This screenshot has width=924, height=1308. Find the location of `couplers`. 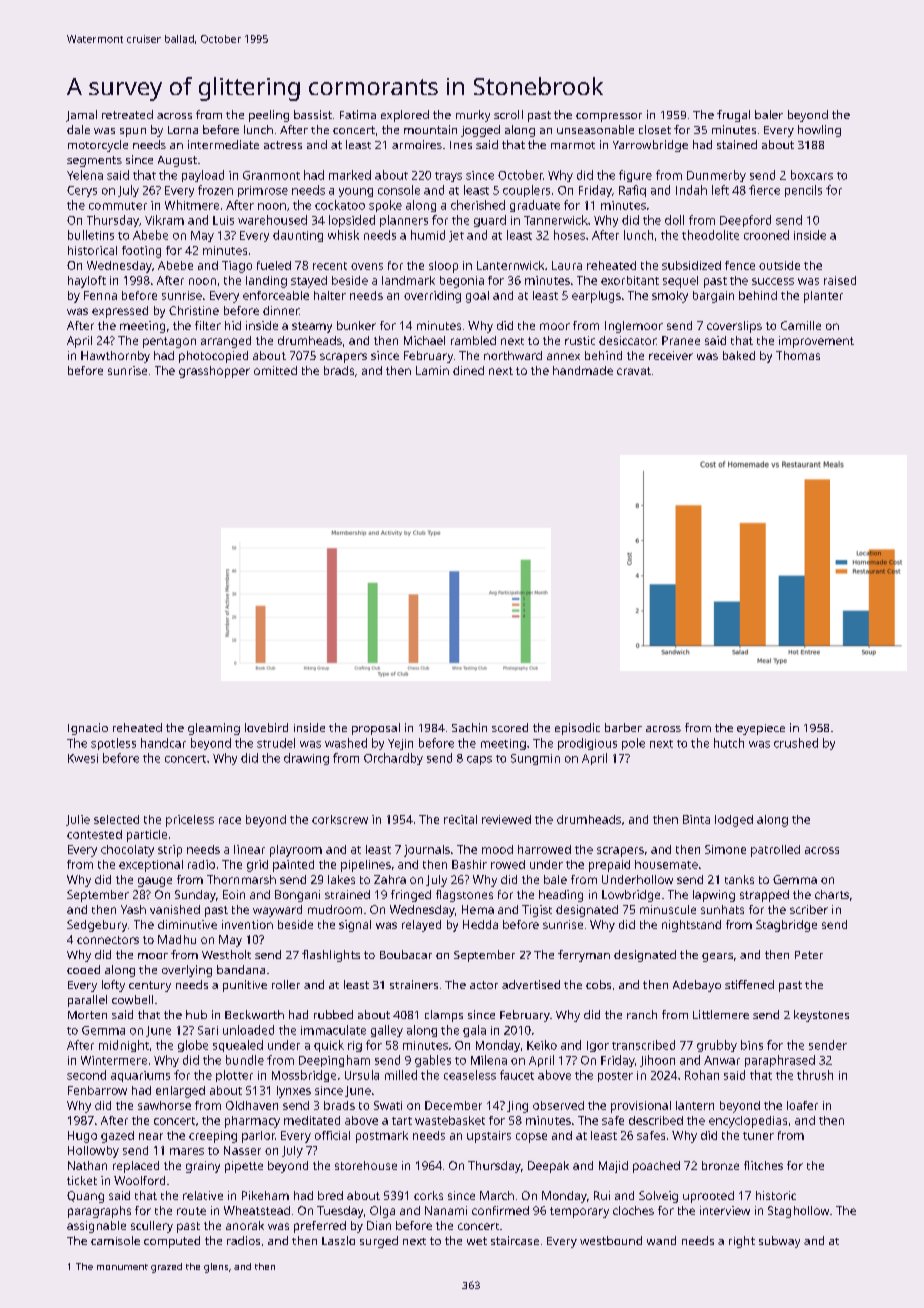

couplers is located at coordinates (526, 191).
